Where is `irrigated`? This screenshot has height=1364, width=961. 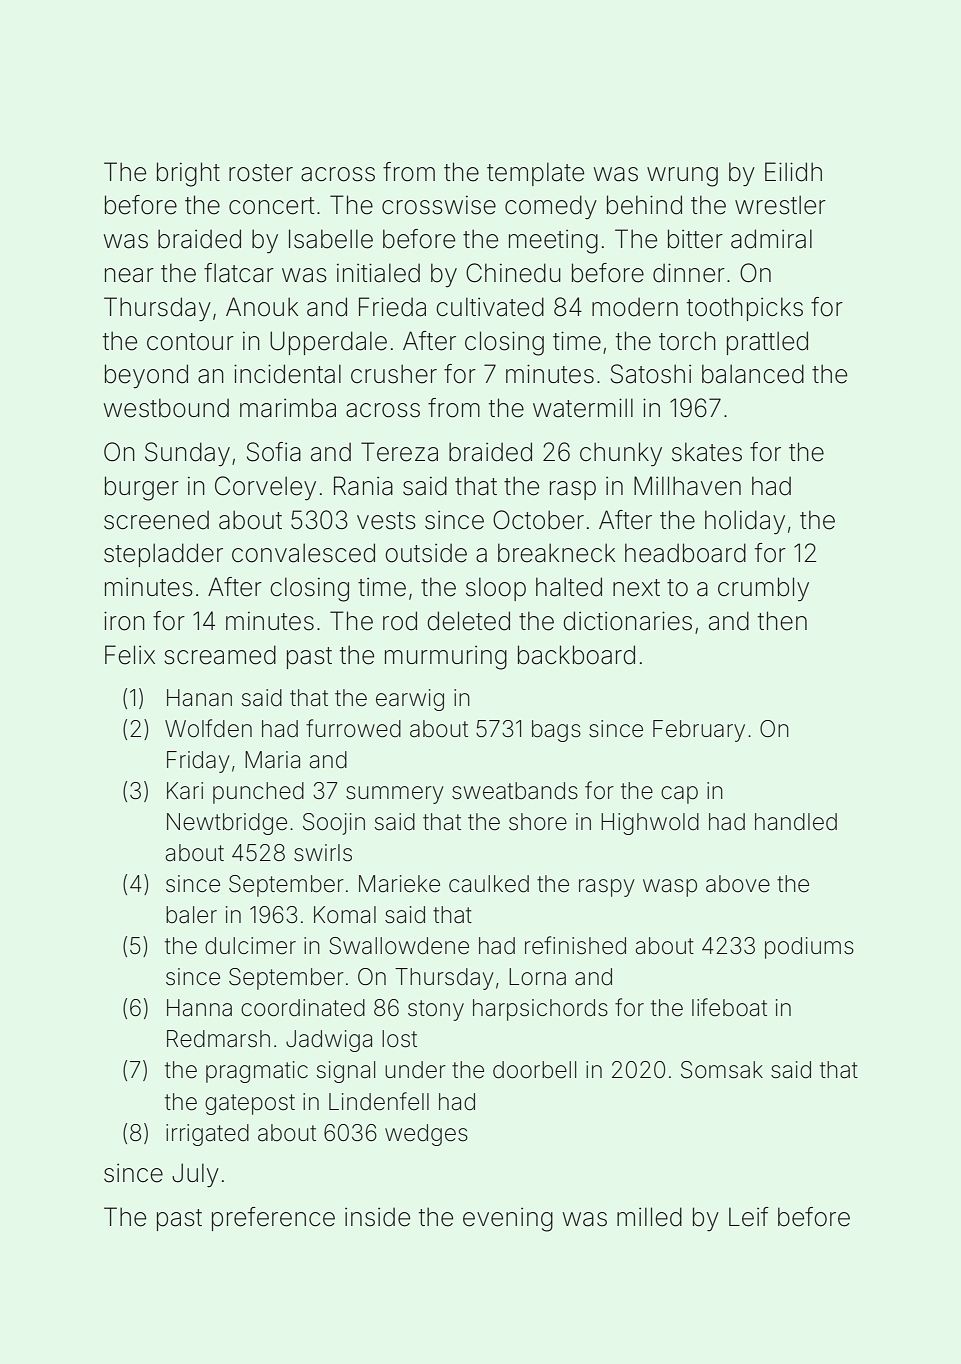 irrigated is located at coordinates (207, 1135).
